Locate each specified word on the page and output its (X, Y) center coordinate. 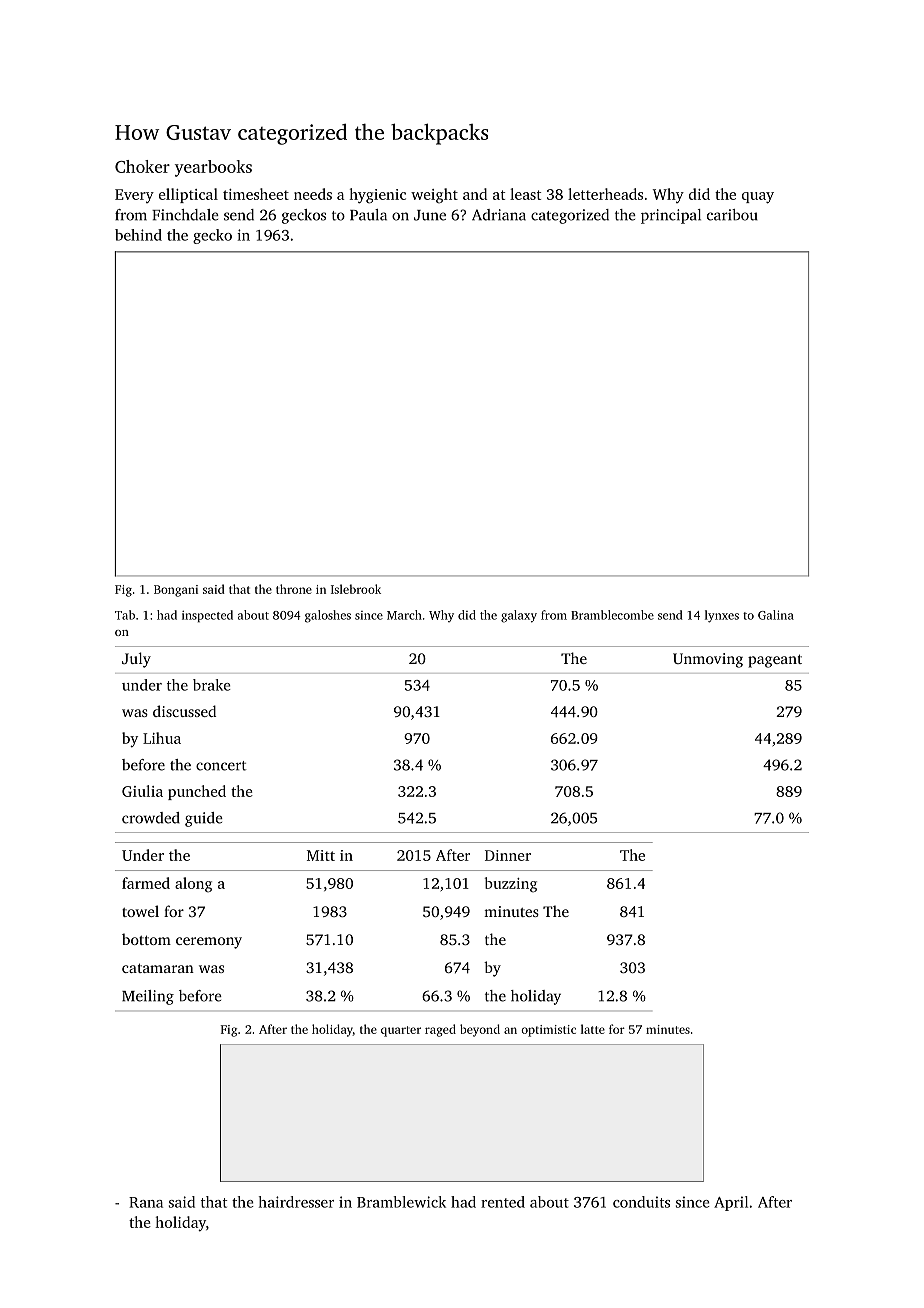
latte (593, 1029)
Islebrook (356, 589)
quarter (401, 1031)
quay (758, 198)
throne (294, 589)
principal (671, 216)
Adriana (499, 215)
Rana (146, 1202)
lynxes (722, 616)
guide (204, 819)
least (525, 194)
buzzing (511, 885)
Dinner (508, 855)
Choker (142, 166)
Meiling (148, 997)
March (404, 615)
